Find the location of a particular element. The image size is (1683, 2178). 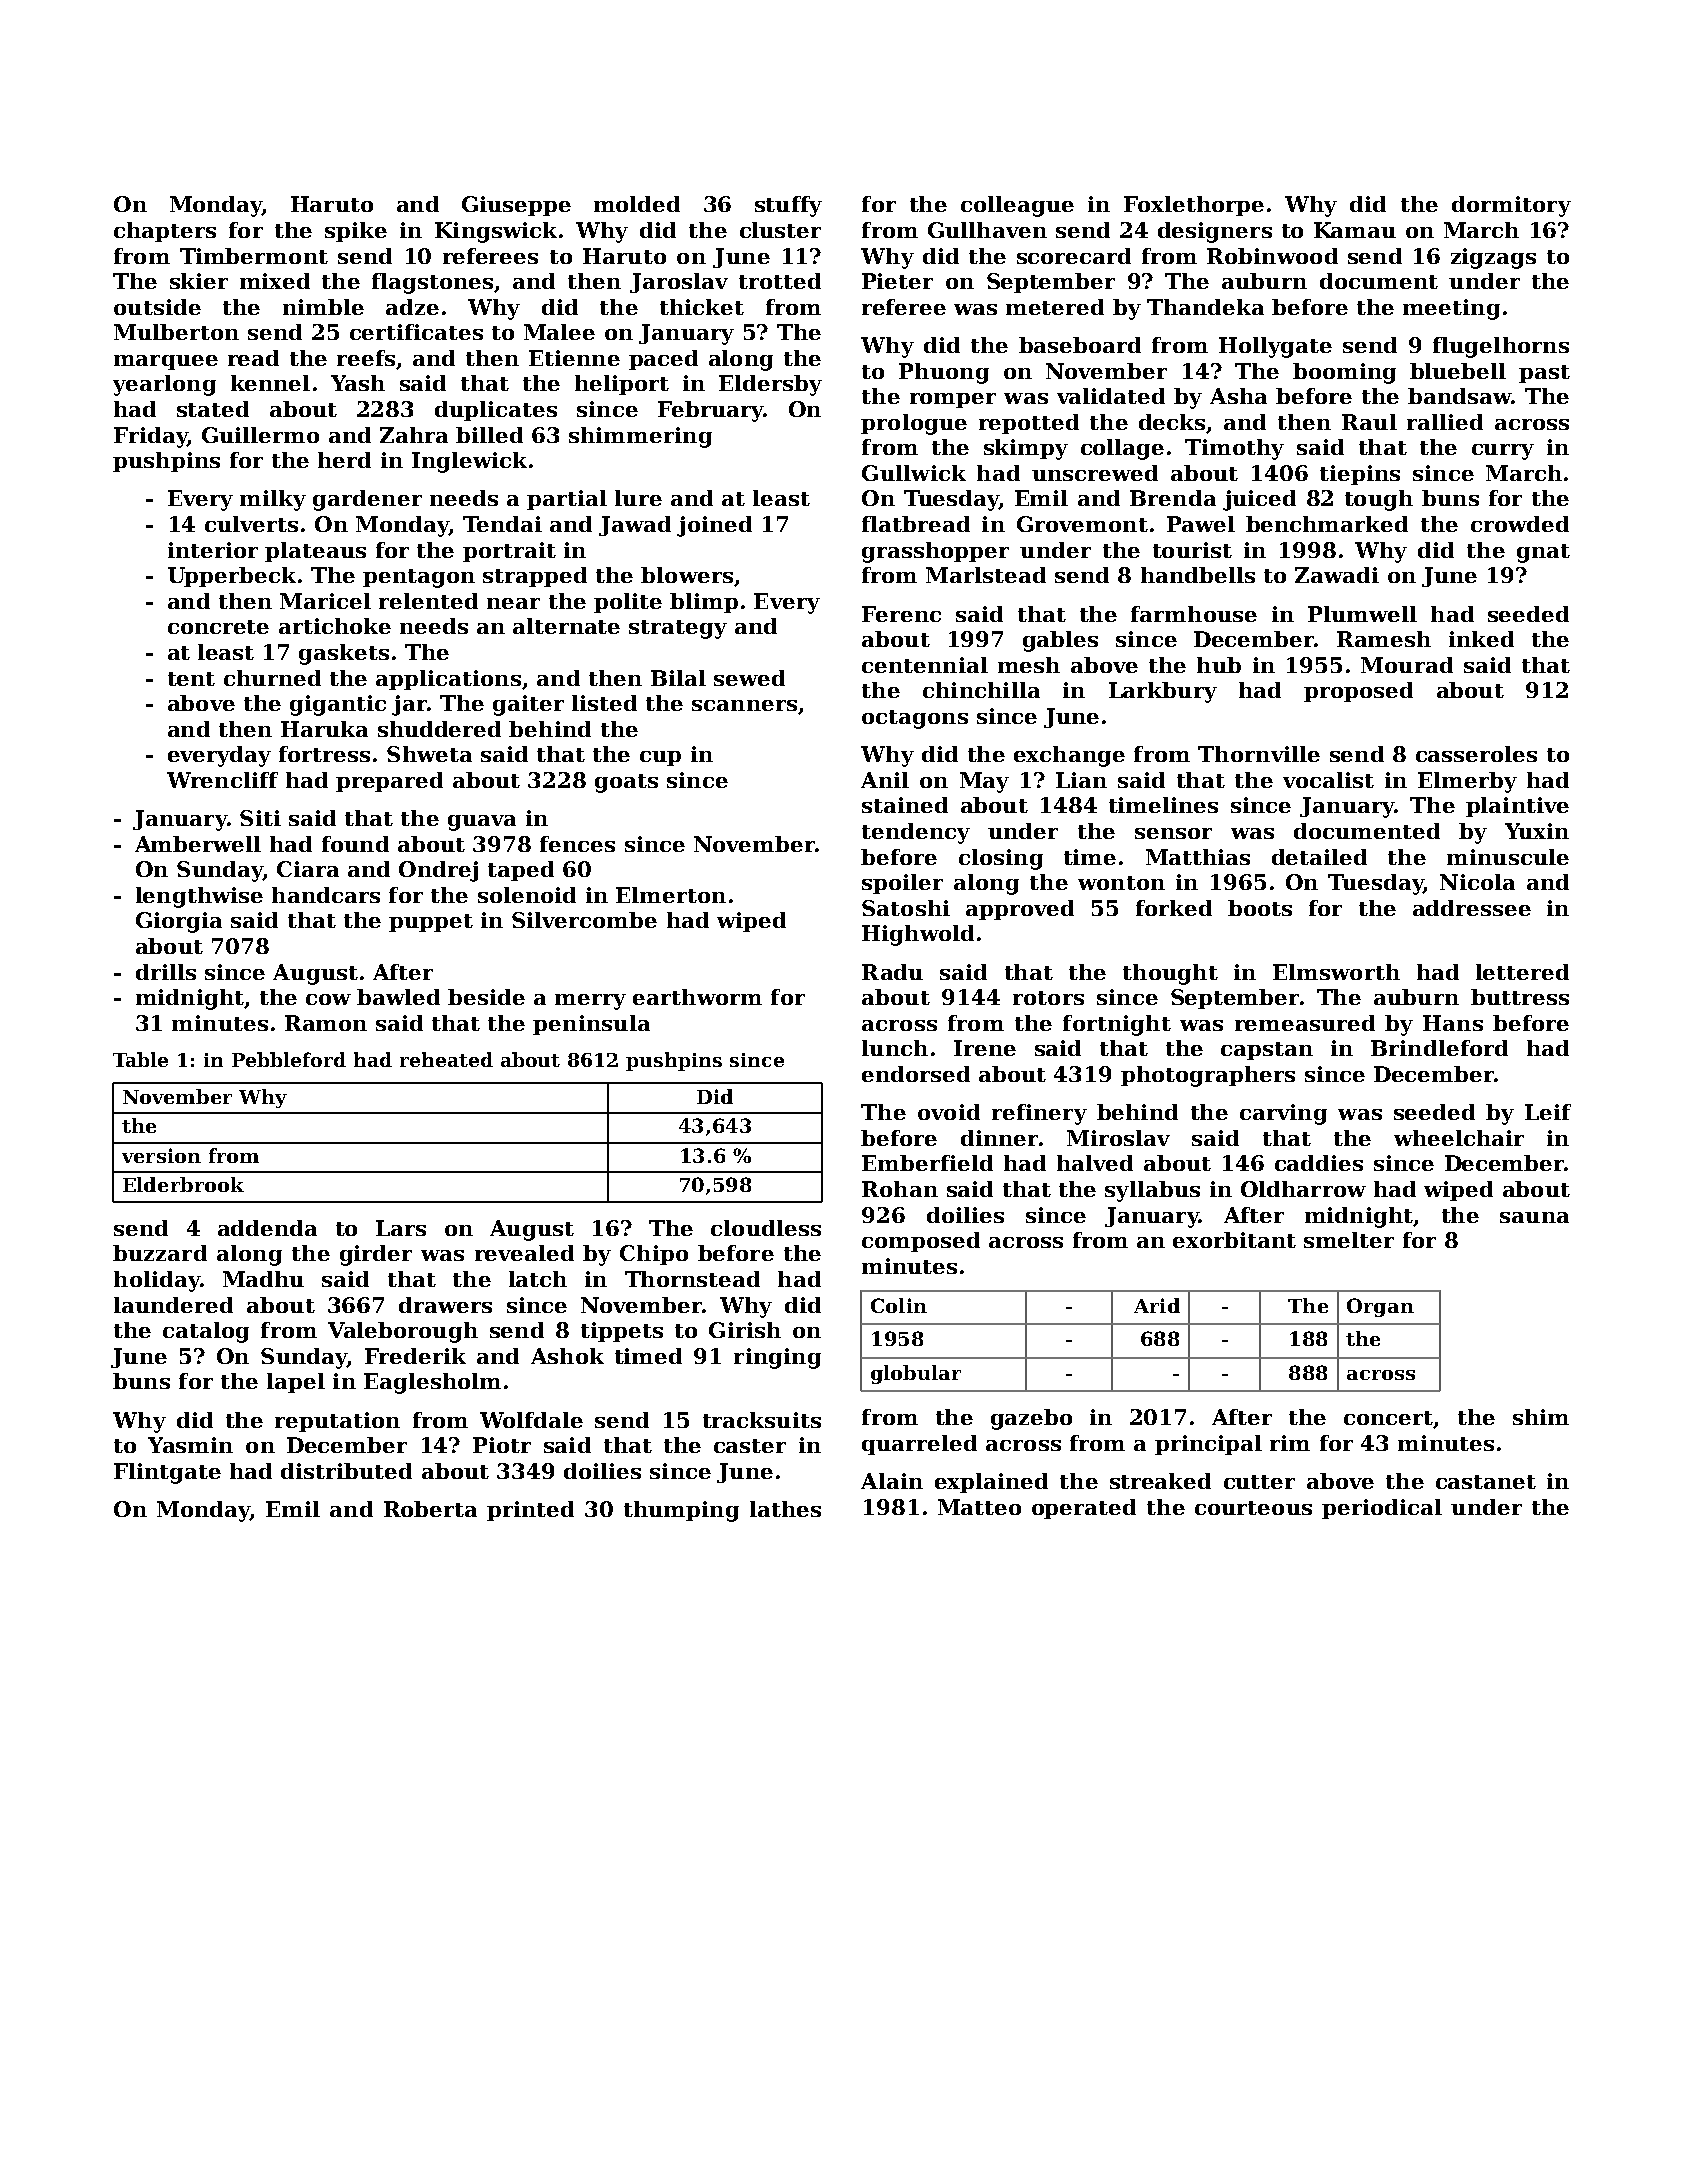

Timothy is located at coordinates (1234, 449).
